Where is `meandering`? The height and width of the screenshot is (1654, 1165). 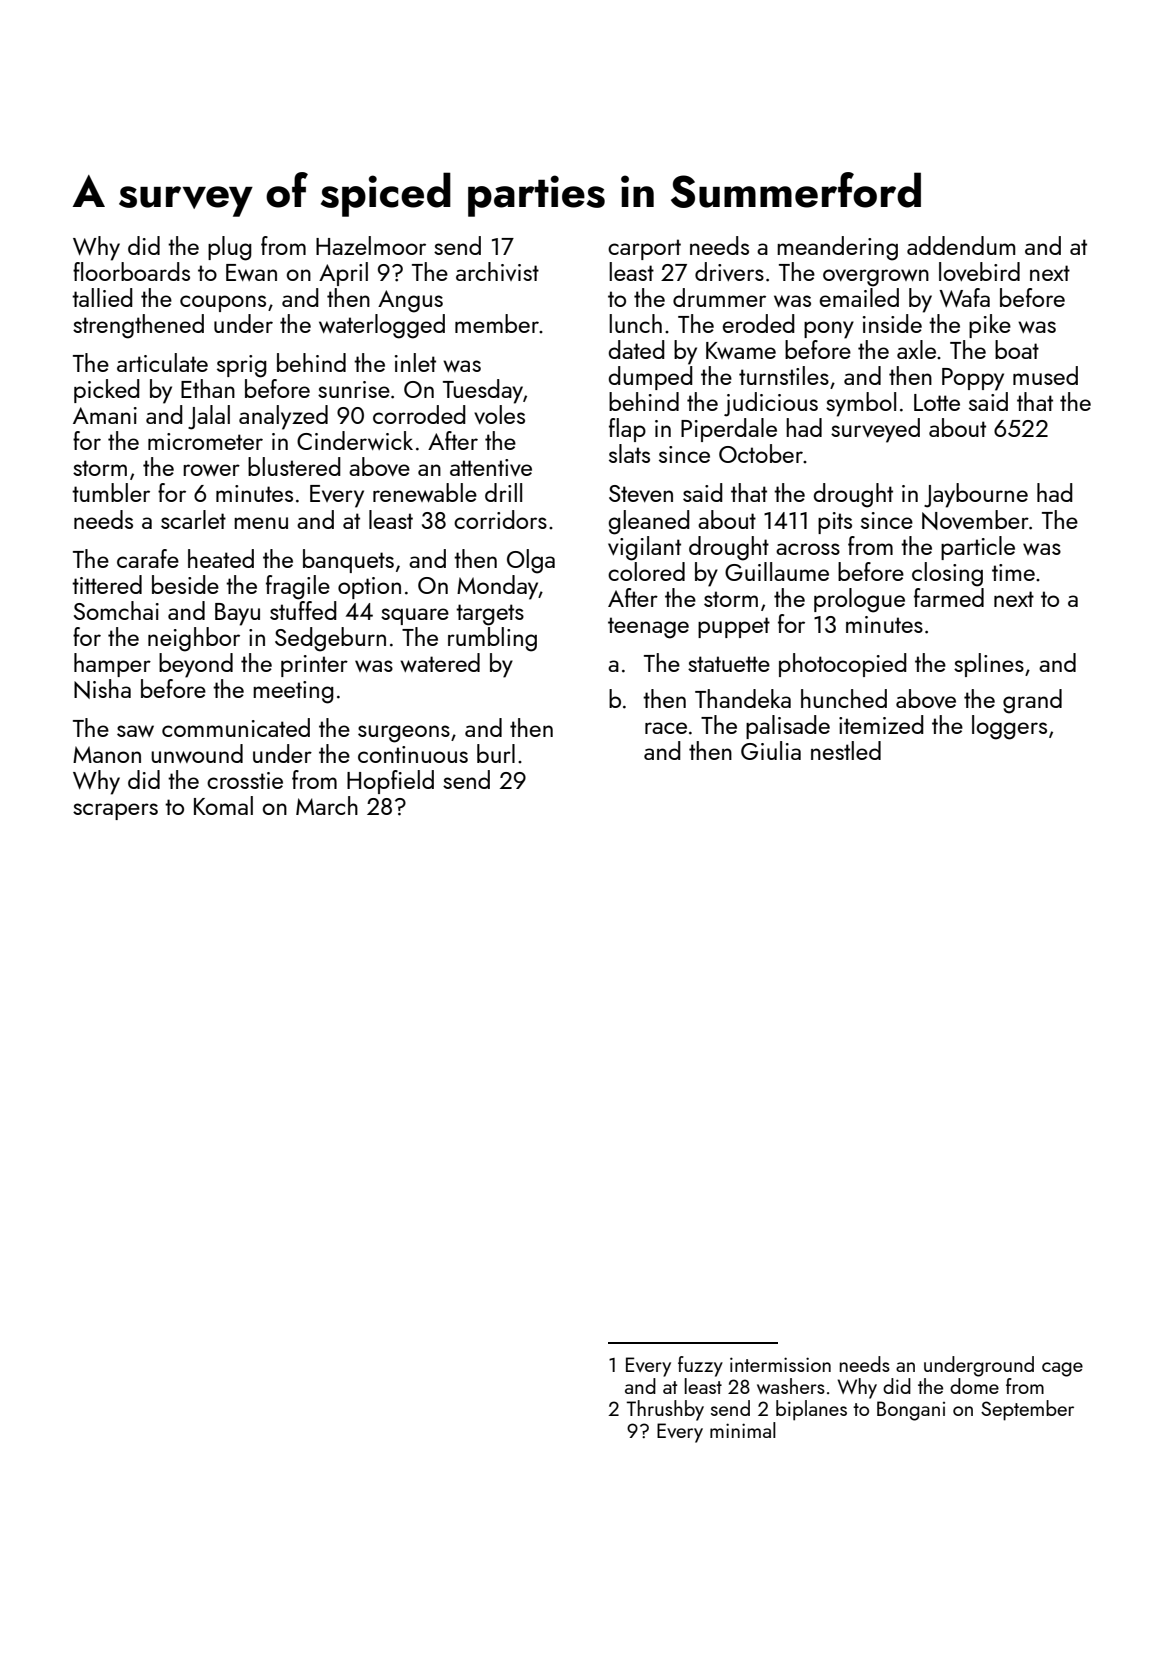 meandering is located at coordinates (837, 248).
